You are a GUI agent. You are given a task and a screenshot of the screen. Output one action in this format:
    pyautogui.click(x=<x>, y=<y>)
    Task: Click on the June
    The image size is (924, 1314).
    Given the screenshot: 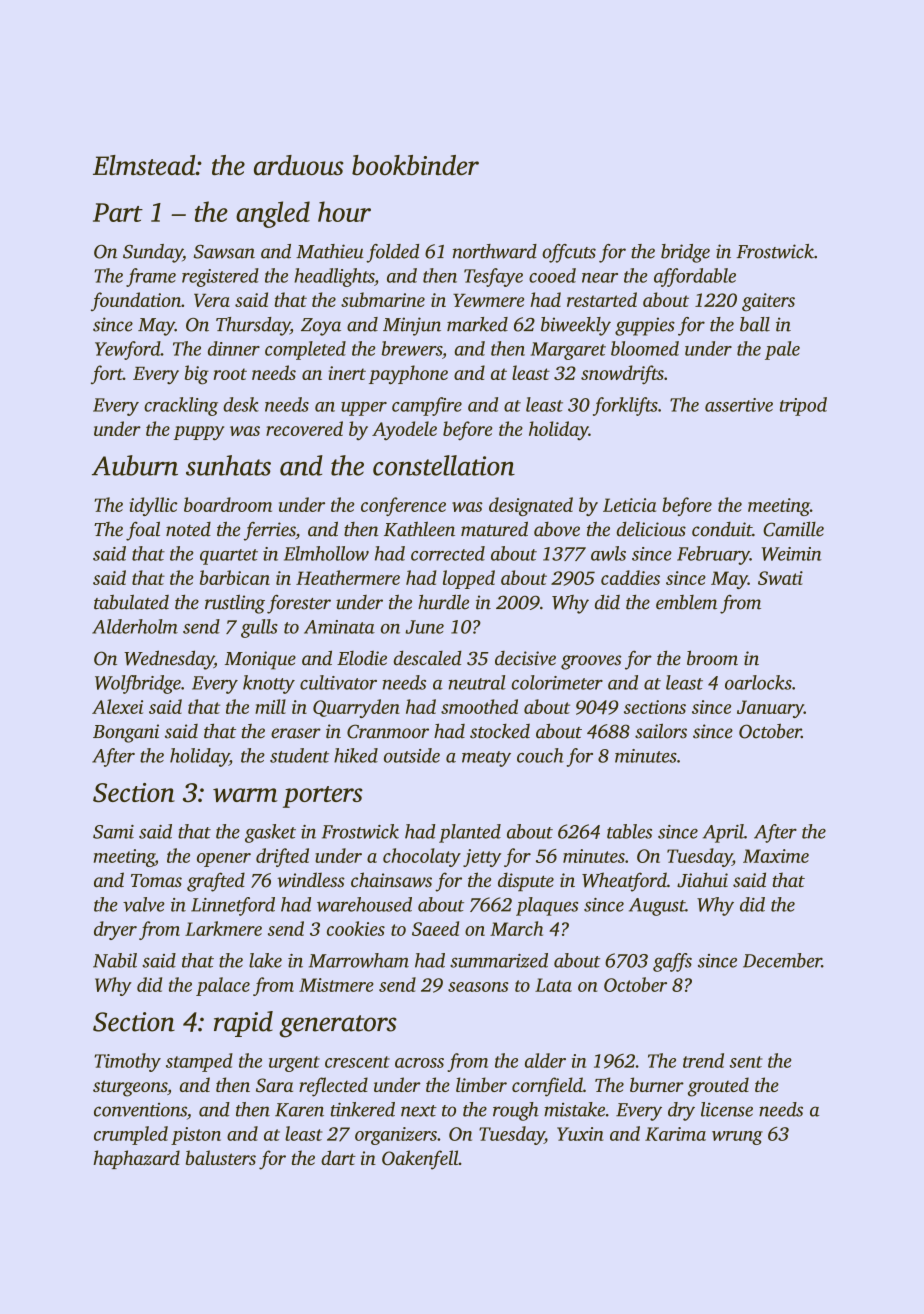 What is the action you would take?
    pyautogui.click(x=424, y=627)
